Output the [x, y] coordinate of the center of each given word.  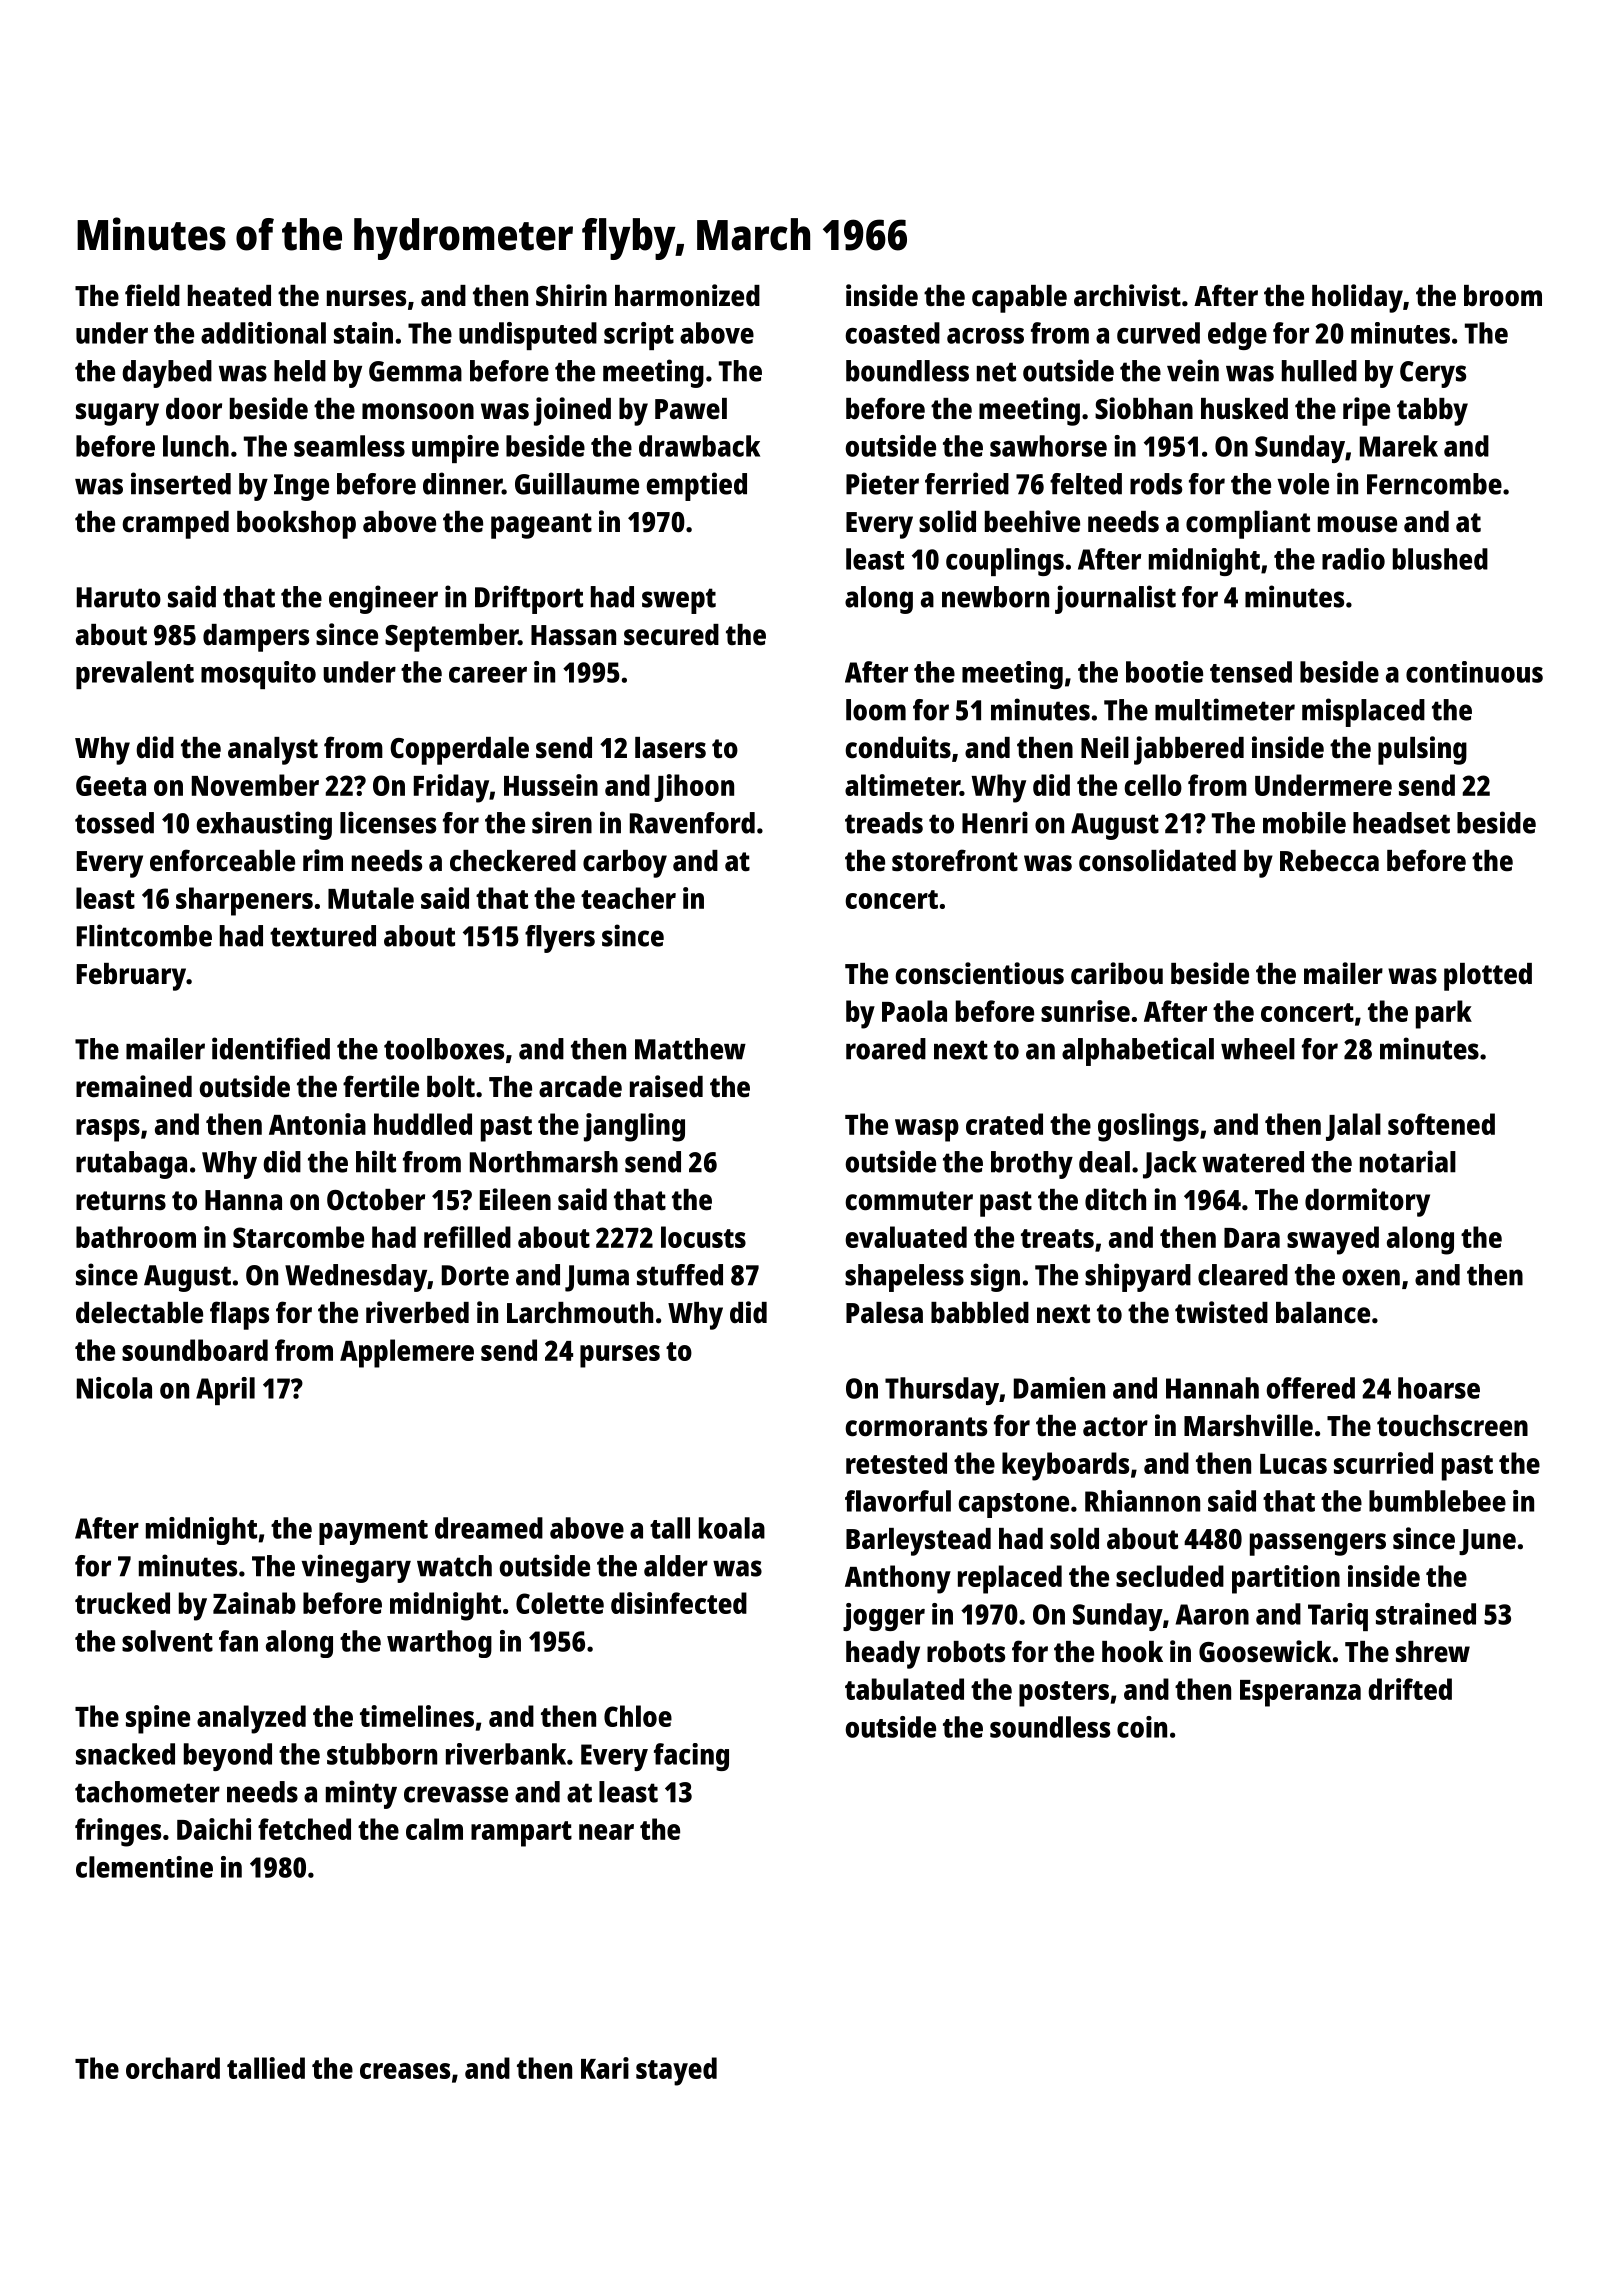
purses [620, 1356]
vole [1303, 484]
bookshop [296, 525]
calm [434, 1829]
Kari [605, 2068]
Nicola [114, 1388]
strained [1426, 1614]
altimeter [902, 785]
